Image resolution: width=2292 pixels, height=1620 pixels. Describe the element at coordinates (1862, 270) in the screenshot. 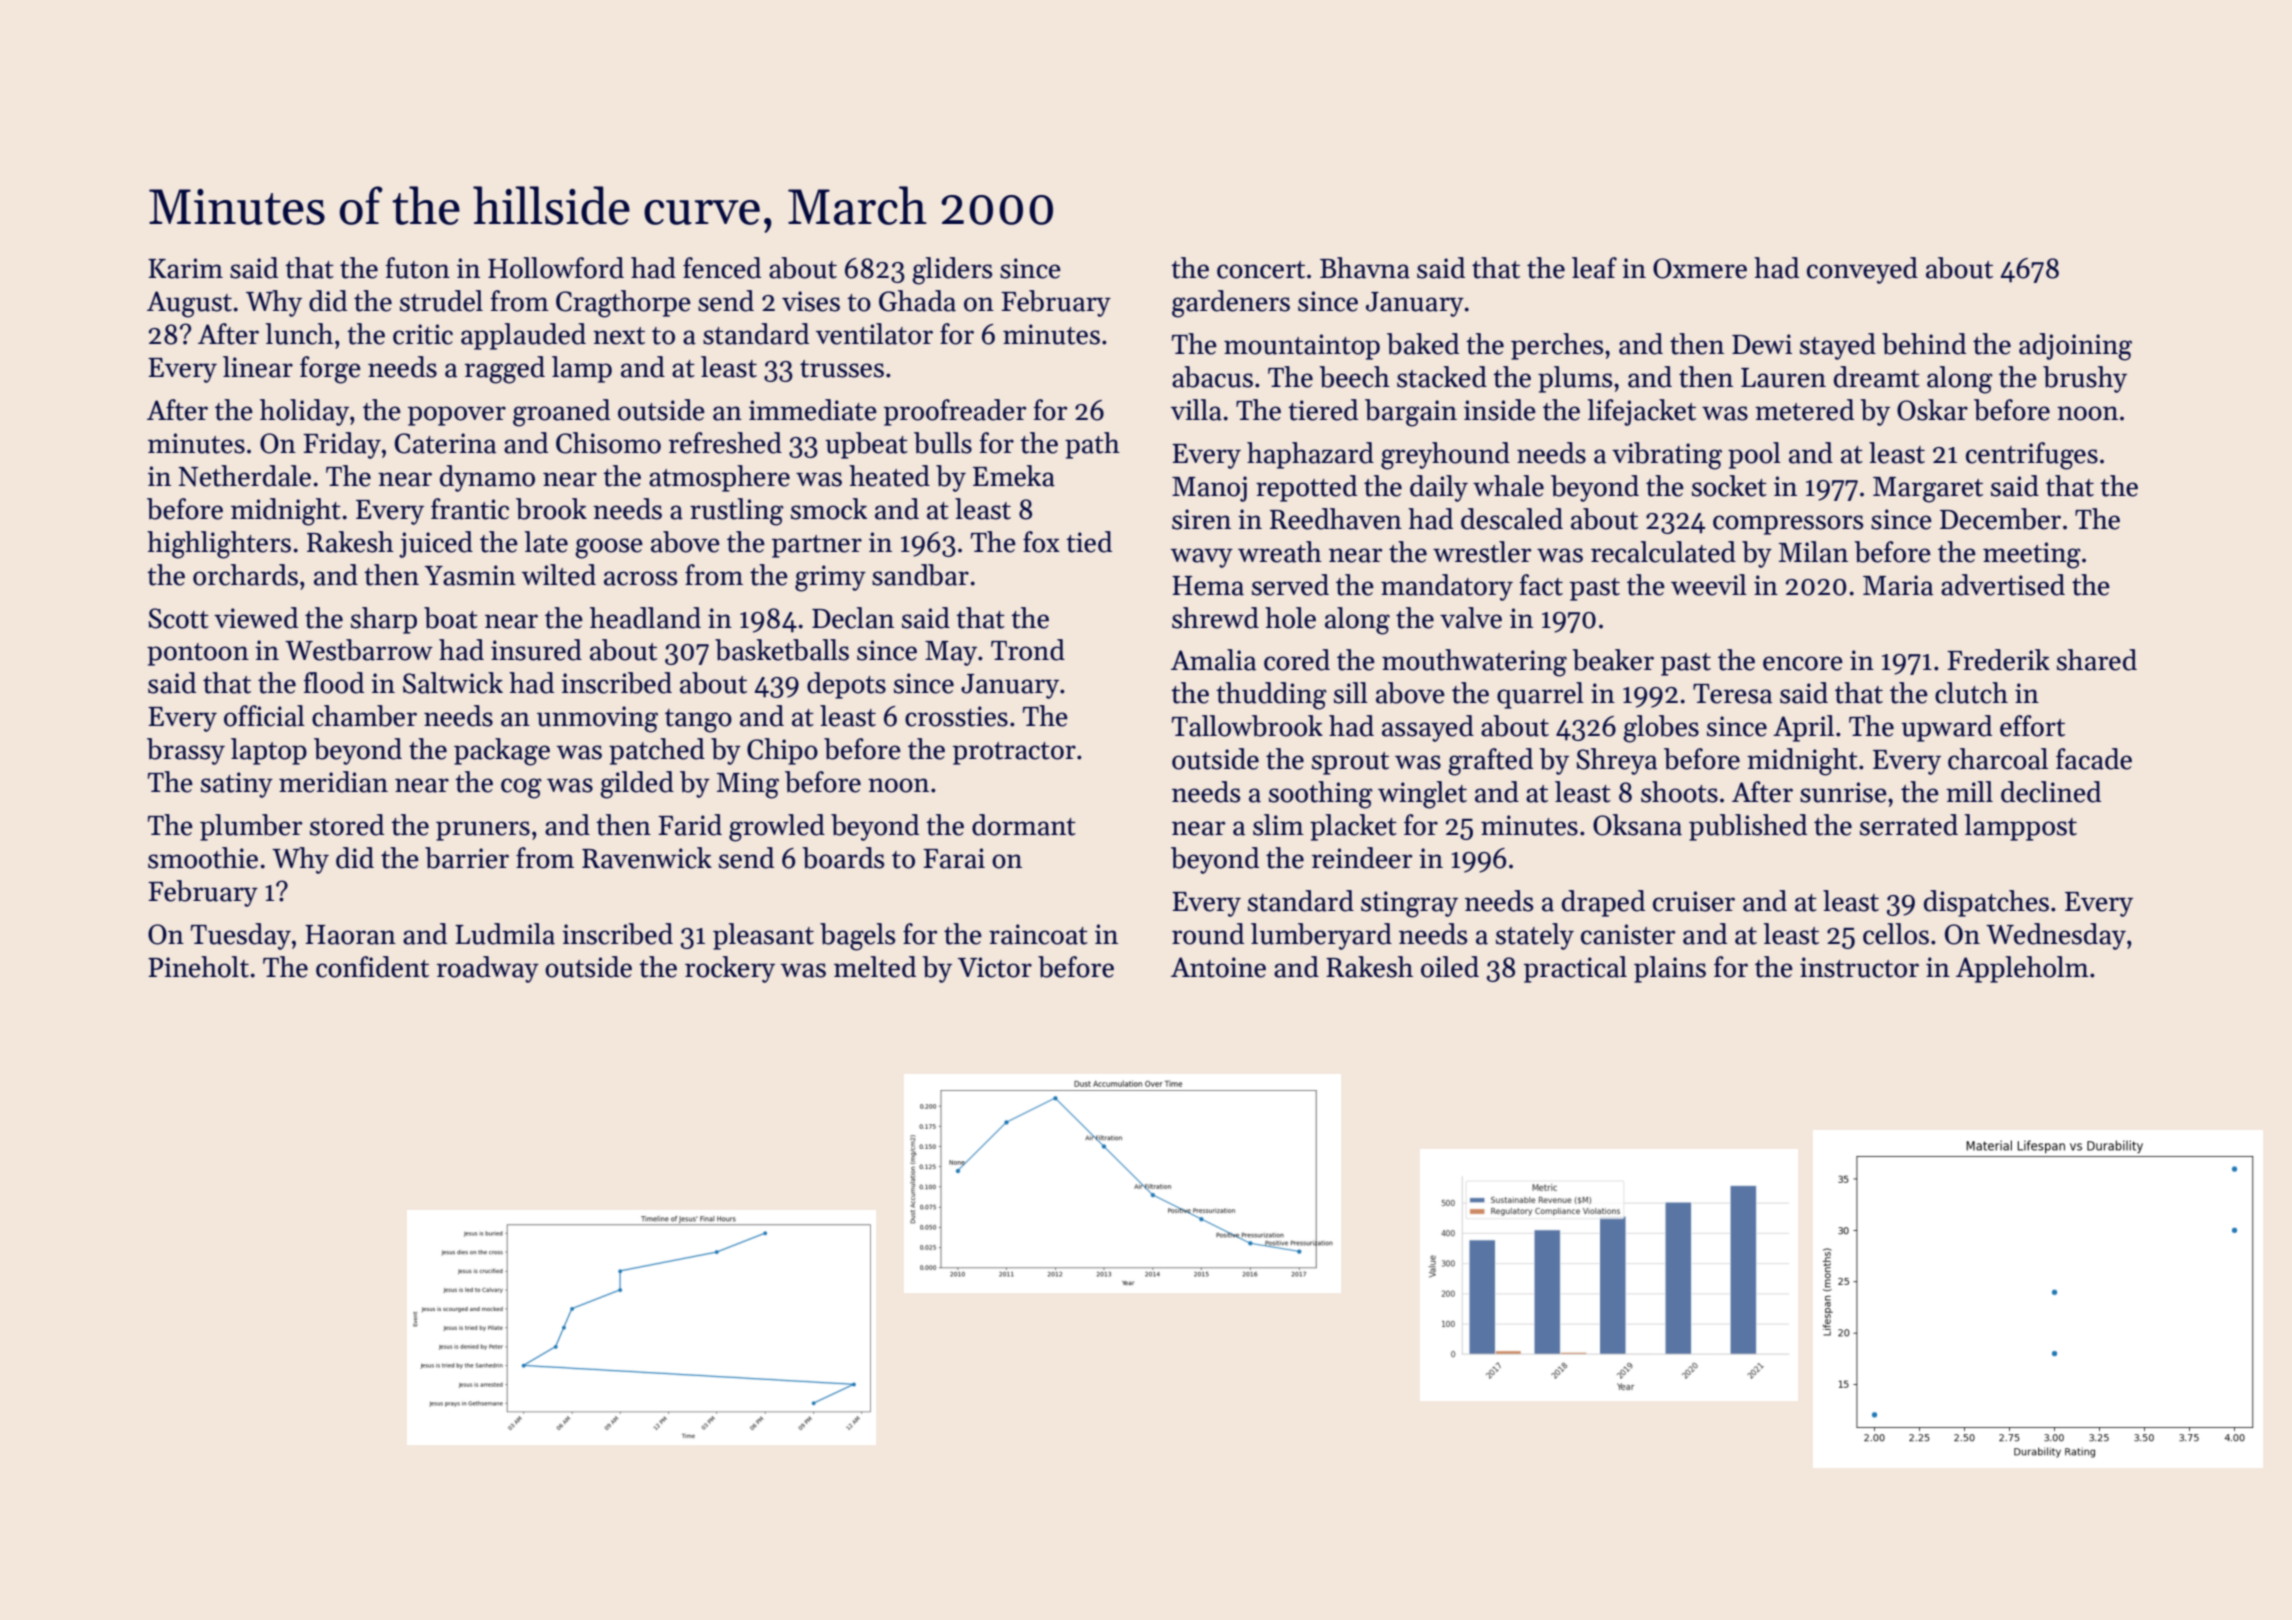

I see `conveyed` at that location.
